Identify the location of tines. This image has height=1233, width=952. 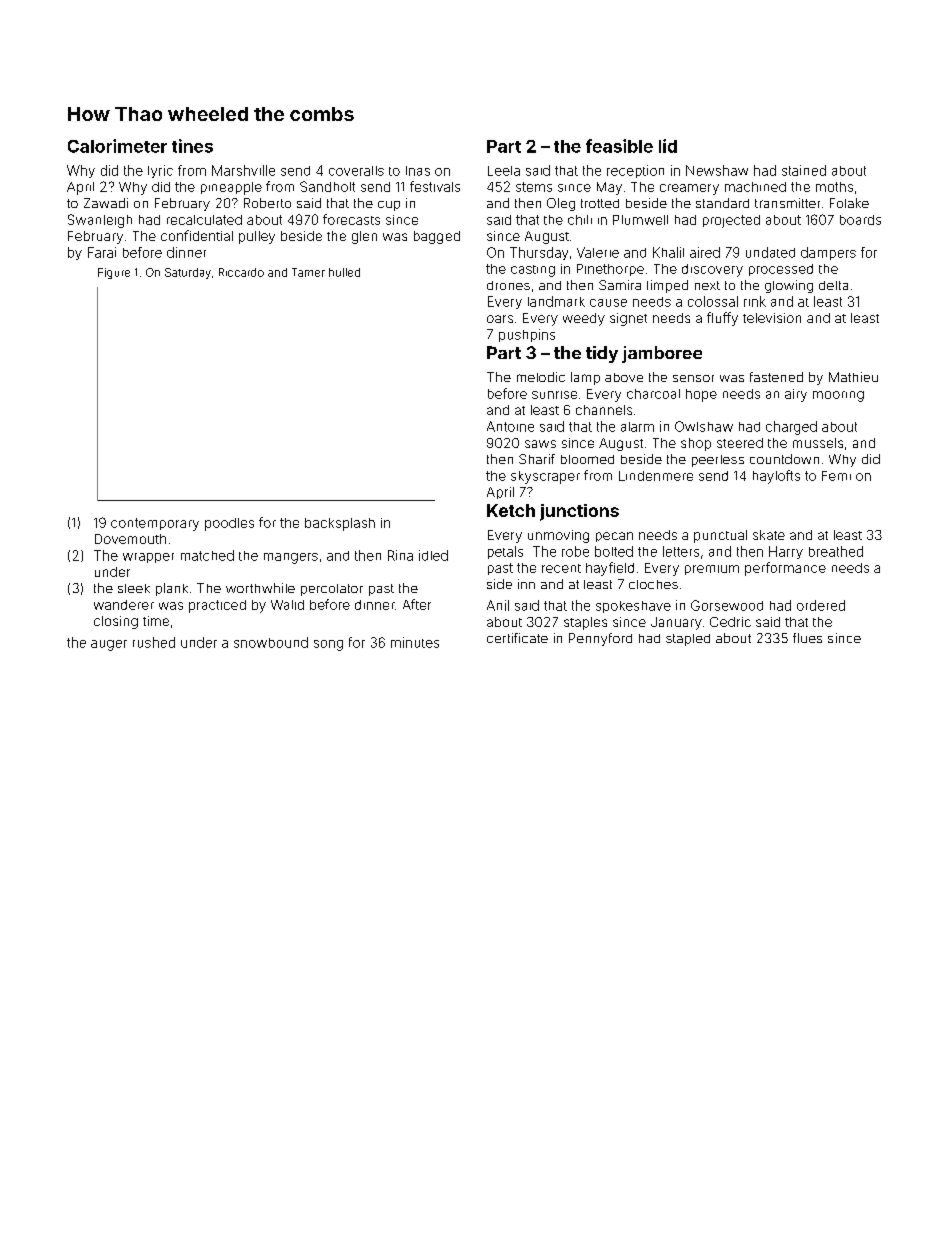
(192, 146).
